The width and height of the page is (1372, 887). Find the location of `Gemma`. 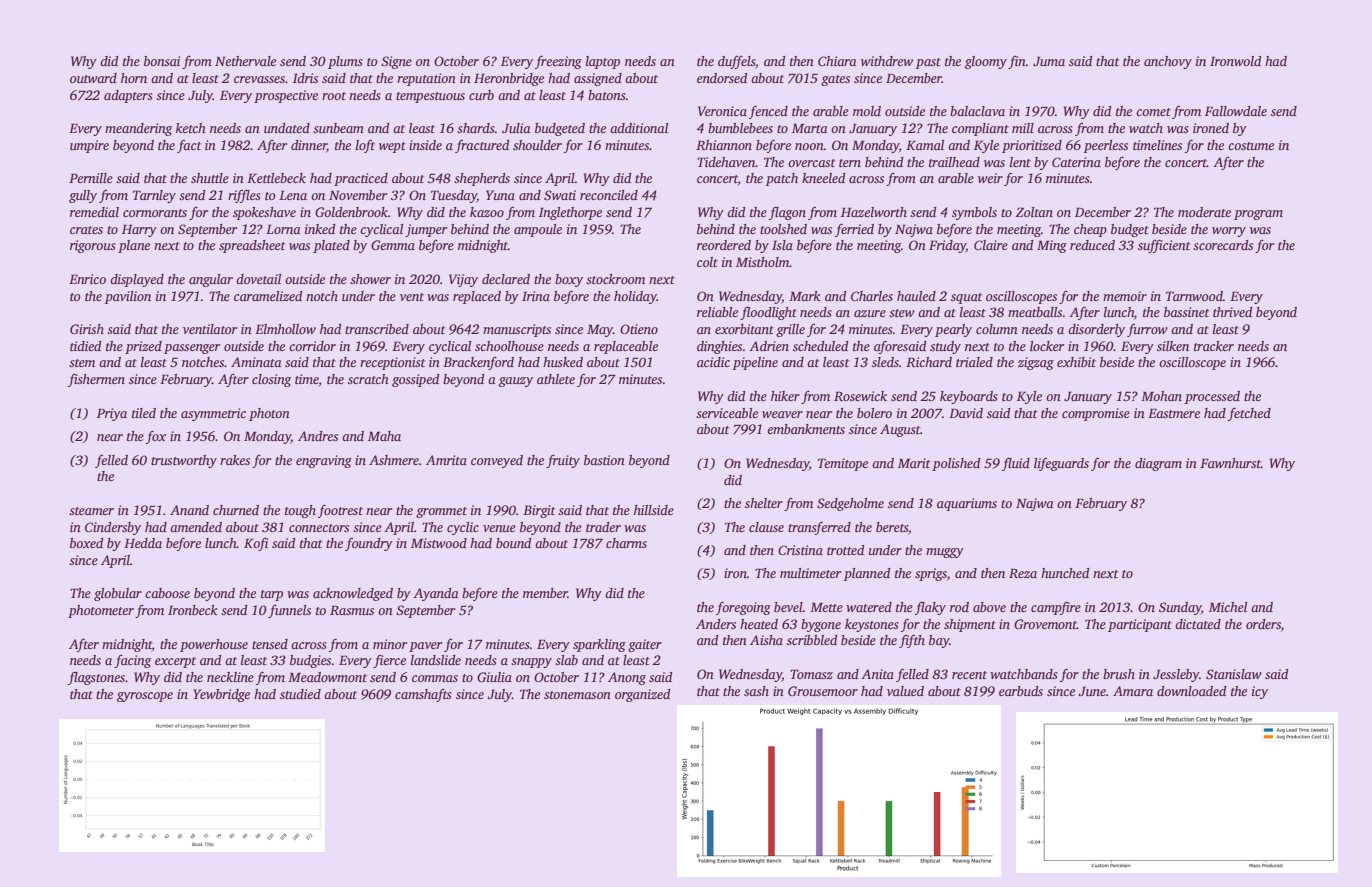

Gemma is located at coordinates (393, 245).
